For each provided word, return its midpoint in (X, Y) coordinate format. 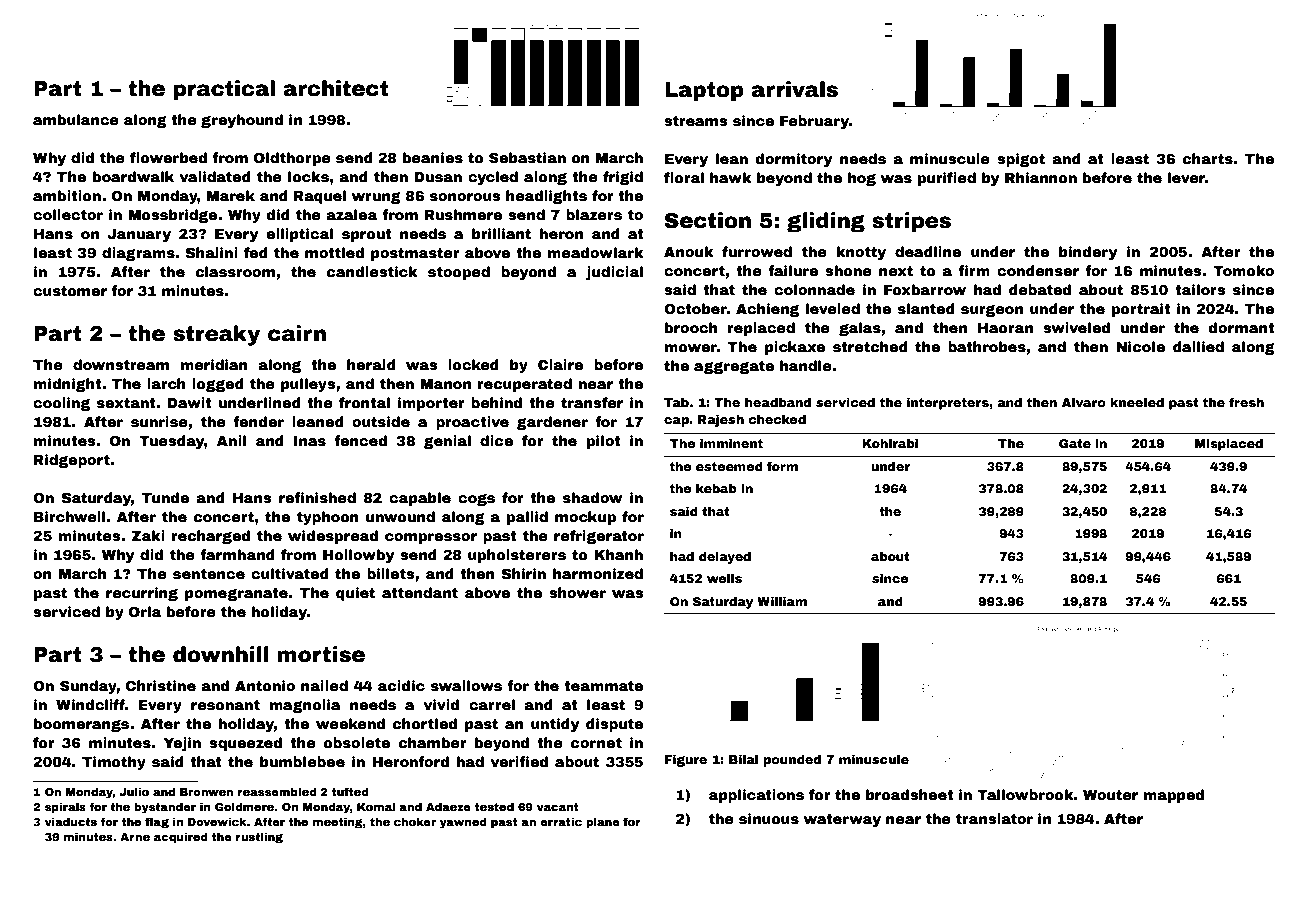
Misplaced (1229, 445)
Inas (310, 441)
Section (708, 220)
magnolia (305, 706)
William (782, 601)
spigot (1021, 160)
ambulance (76, 119)
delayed (725, 558)
